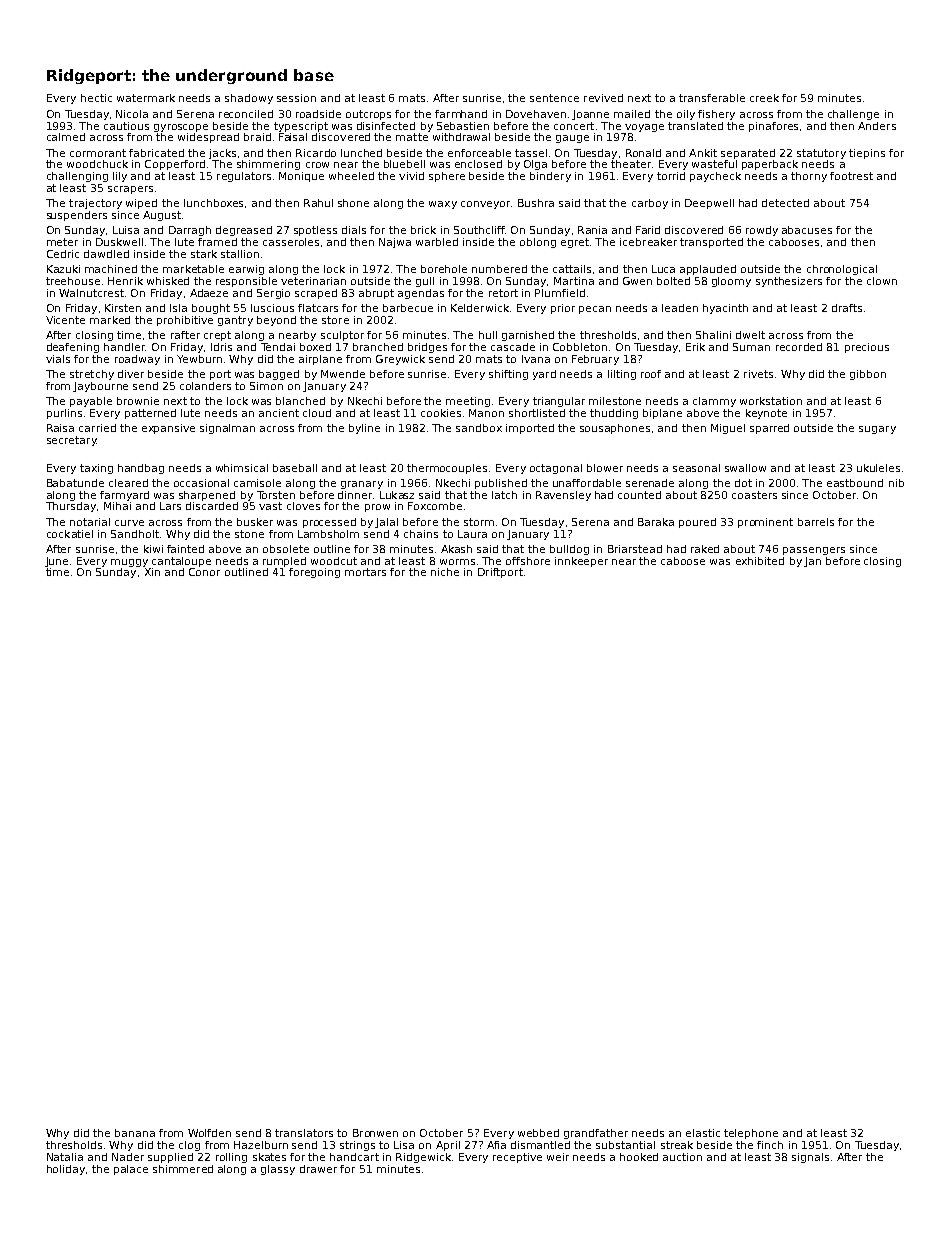 The image size is (952, 1233). I want to click on matte, so click(412, 137).
